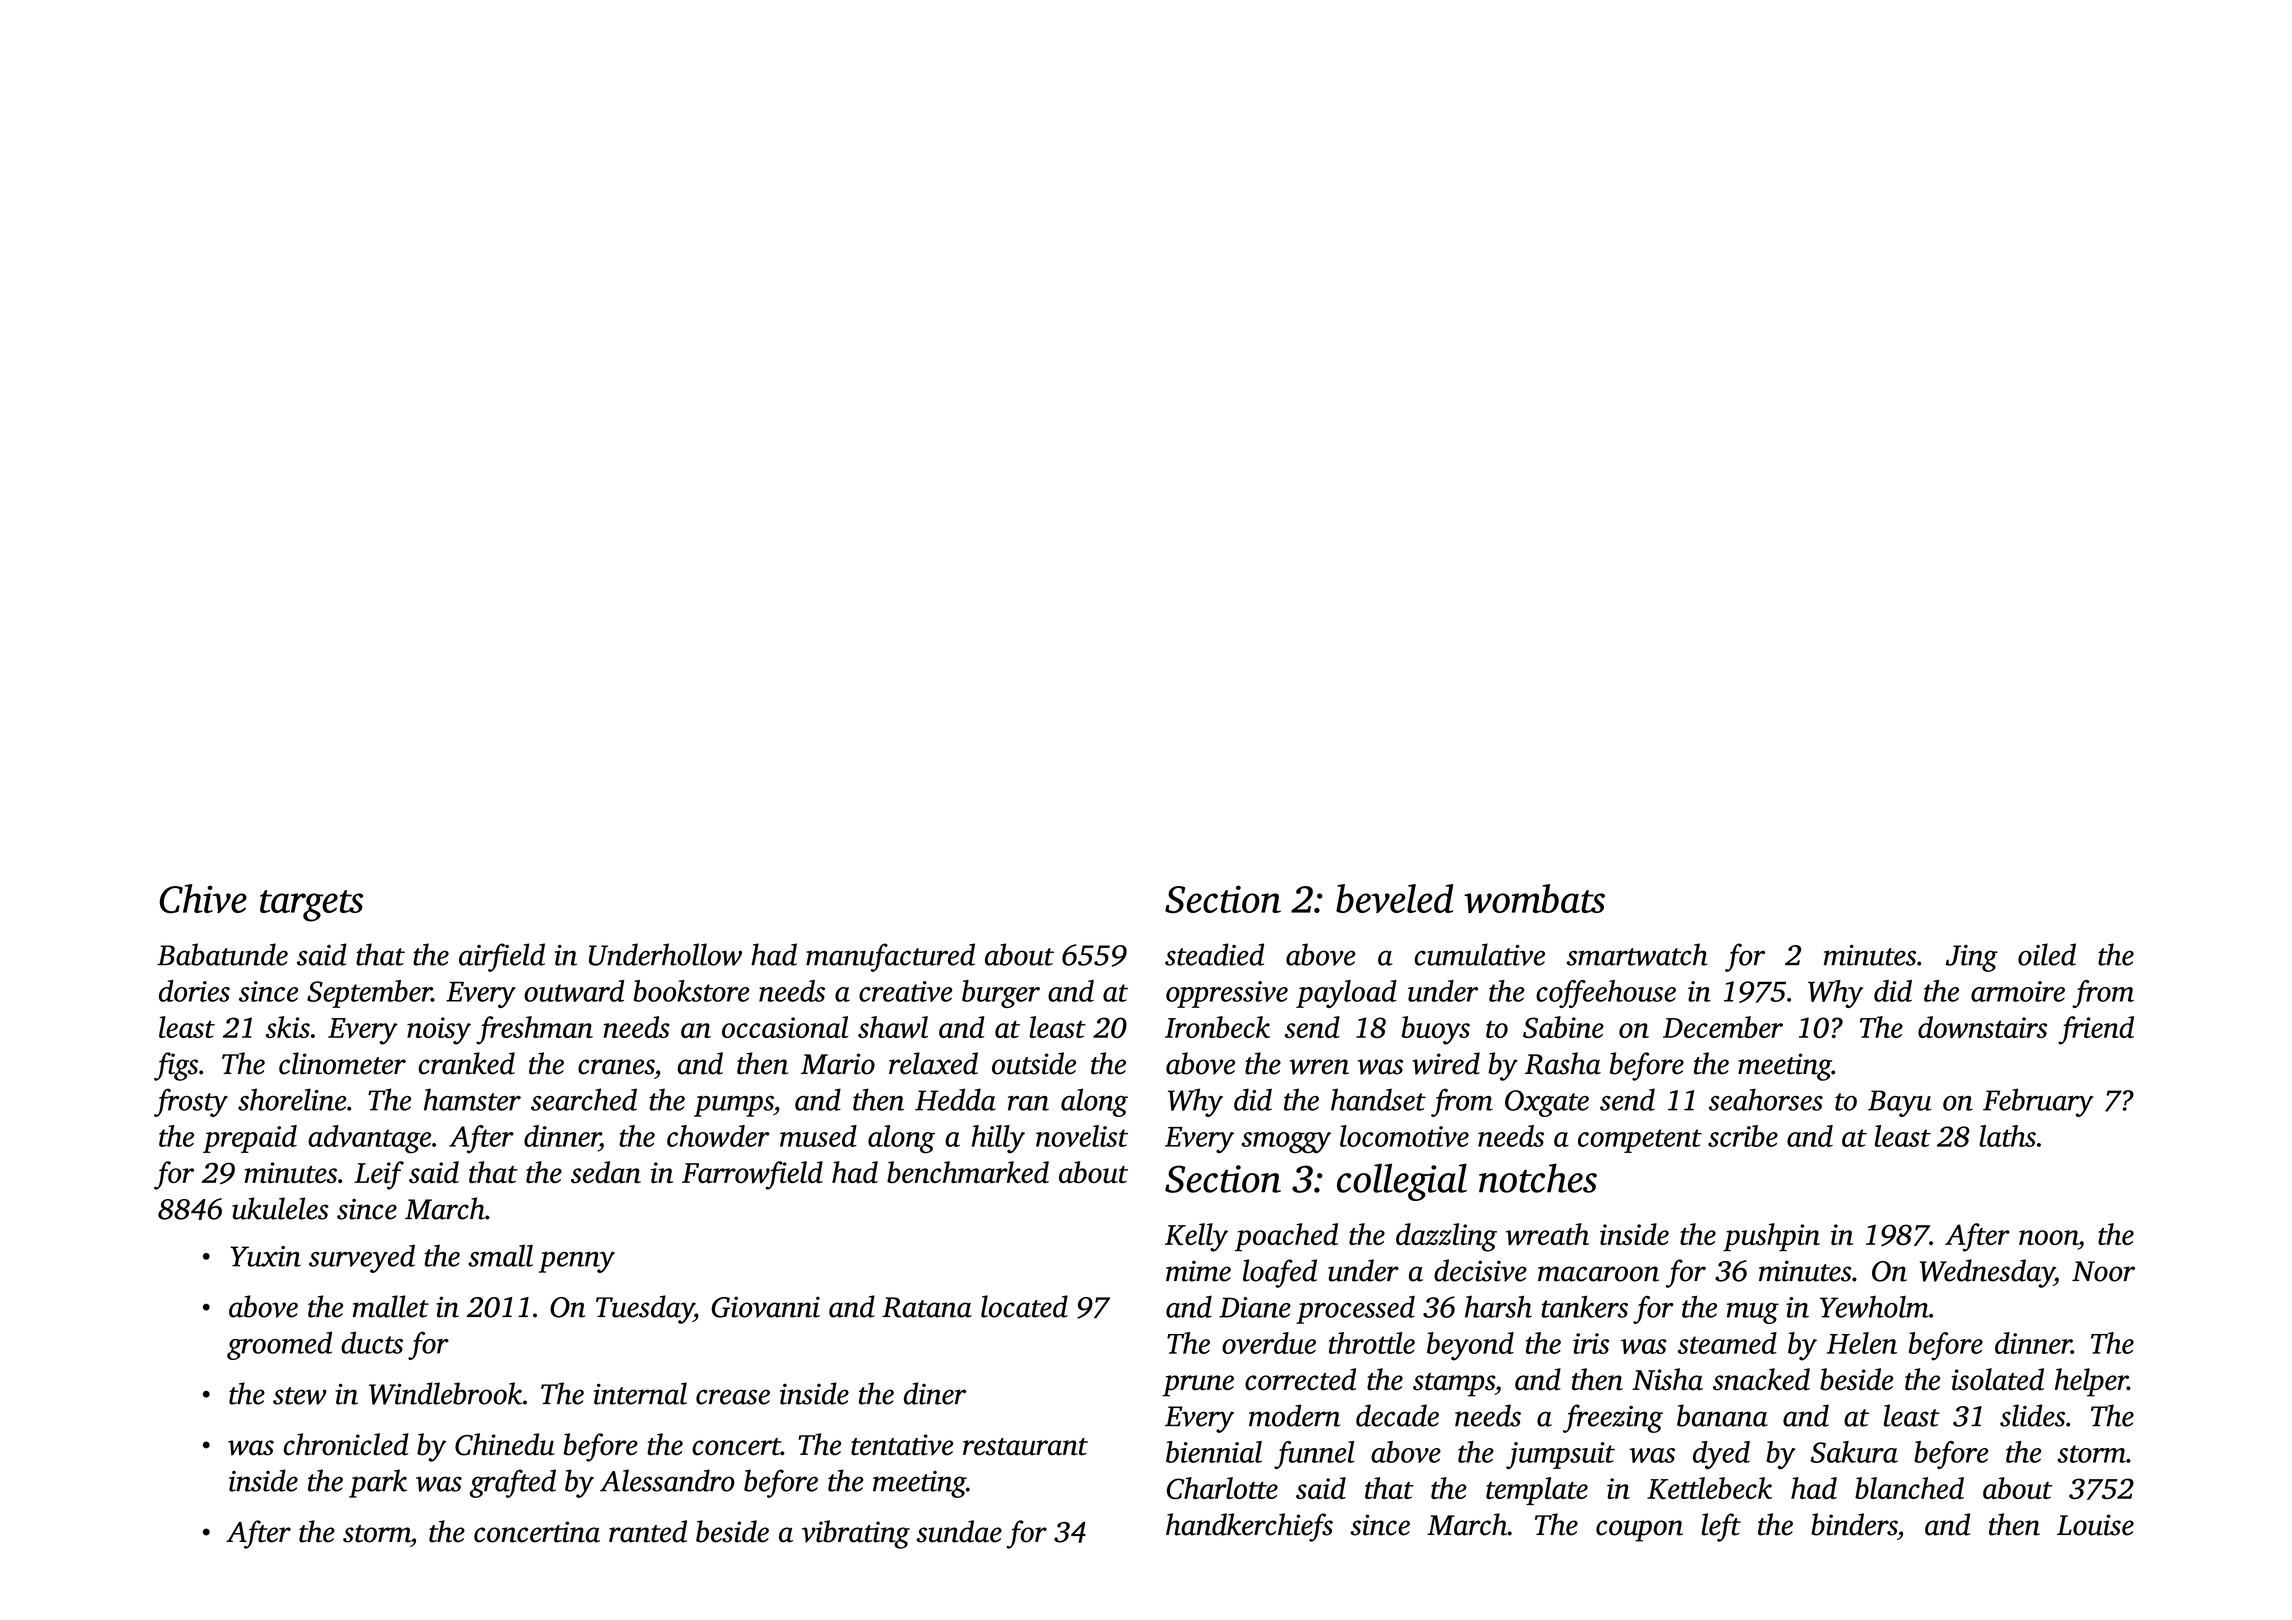 The image size is (2292, 1620). Describe the element at coordinates (1640, 1141) in the screenshot. I see `competent` at that location.
